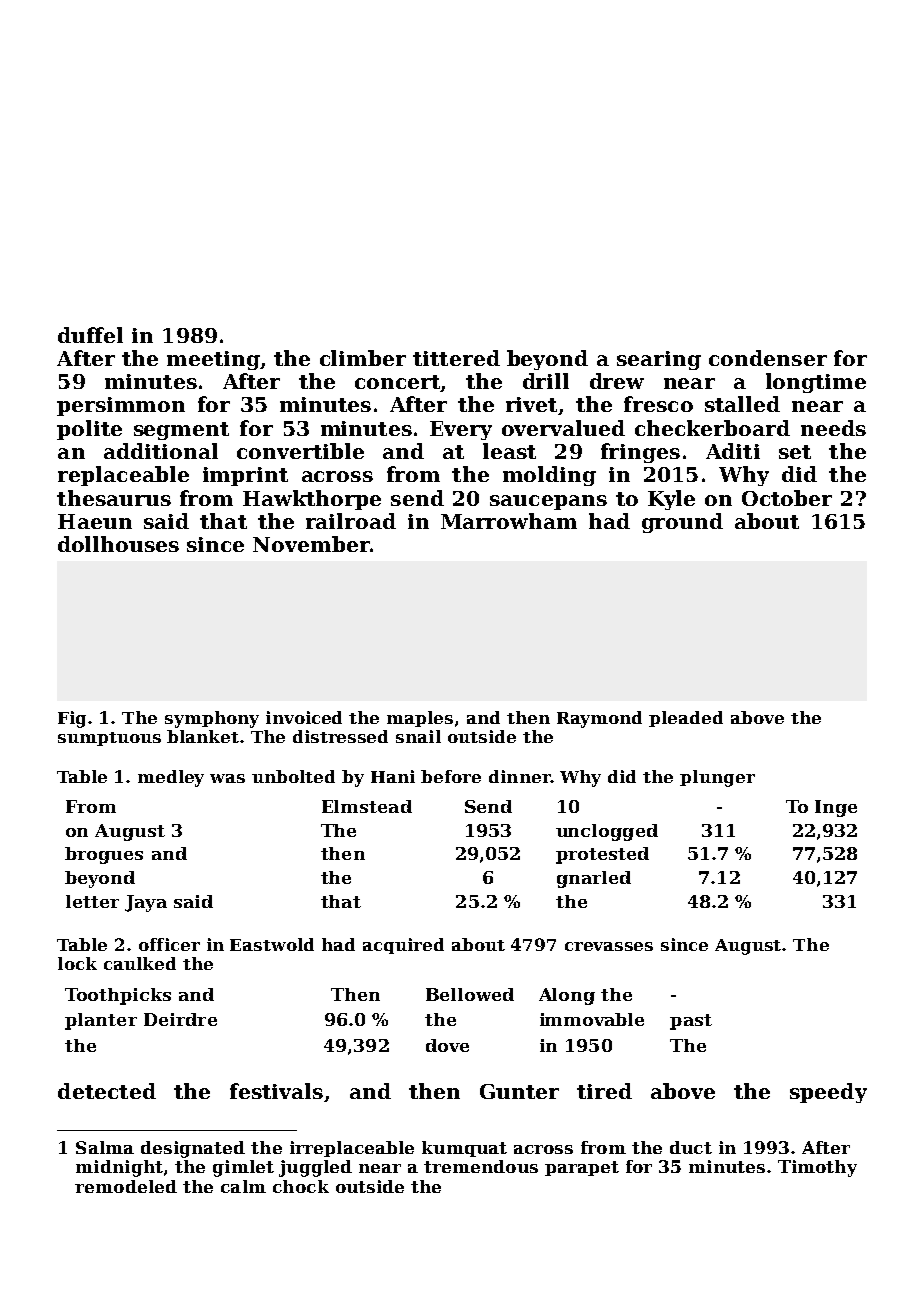 This screenshot has width=924, height=1314. What do you see at coordinates (367, 806) in the screenshot?
I see `Elmstead` at bounding box center [367, 806].
